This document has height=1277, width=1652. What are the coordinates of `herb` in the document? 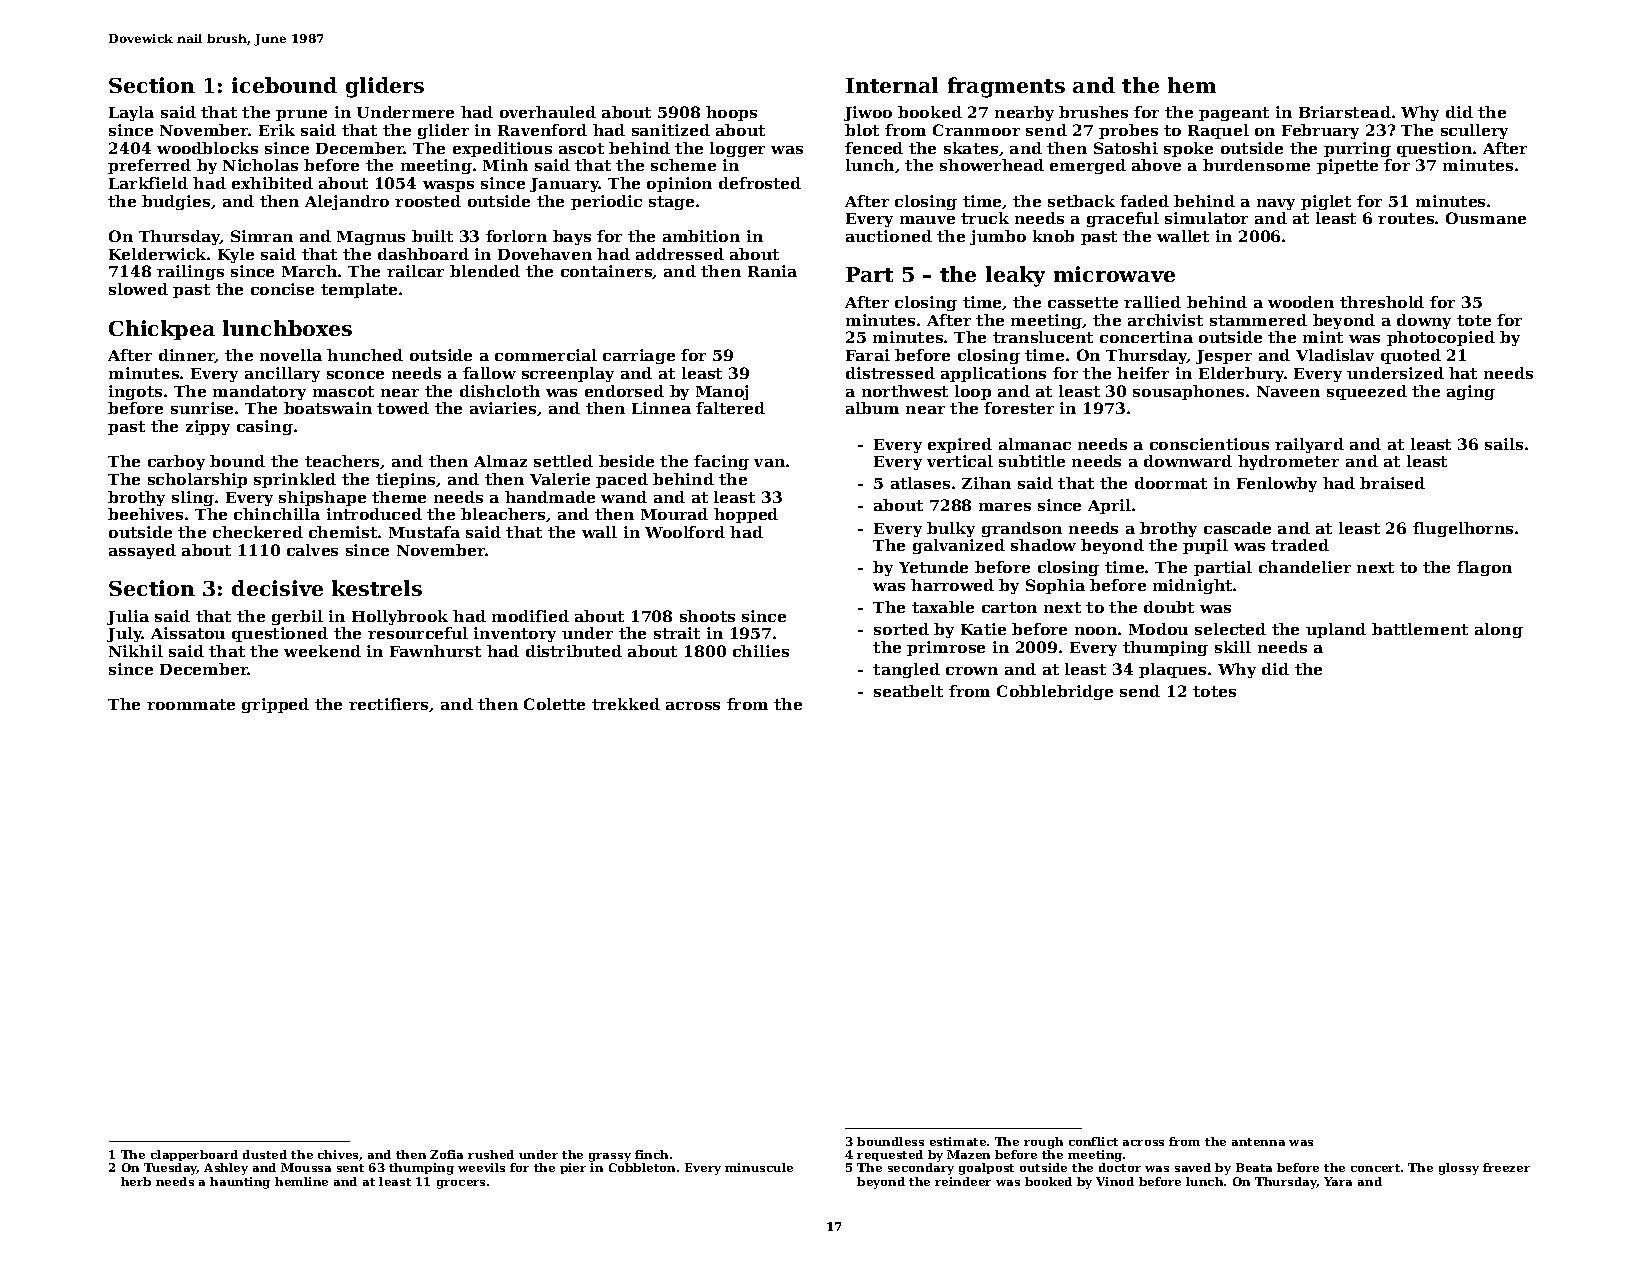 It's located at (136, 1181).
